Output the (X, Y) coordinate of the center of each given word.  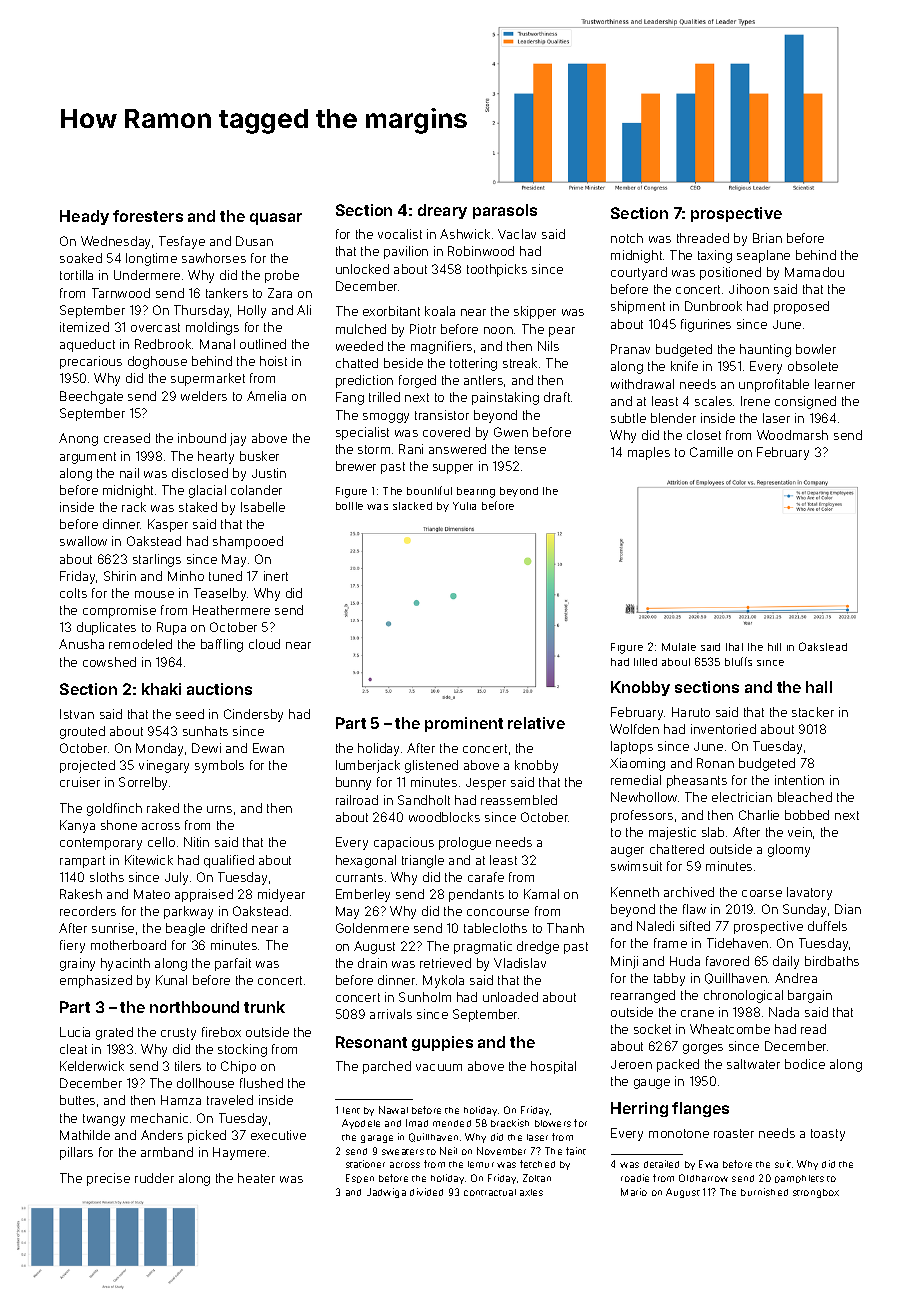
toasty (828, 1135)
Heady (84, 217)
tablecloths (495, 928)
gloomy (789, 850)
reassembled (519, 800)
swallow (83, 541)
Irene (755, 401)
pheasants (697, 781)
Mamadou (814, 272)
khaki (161, 689)
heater (256, 1178)
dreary (442, 211)
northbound (194, 1007)
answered (457, 449)
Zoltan (537, 1178)
